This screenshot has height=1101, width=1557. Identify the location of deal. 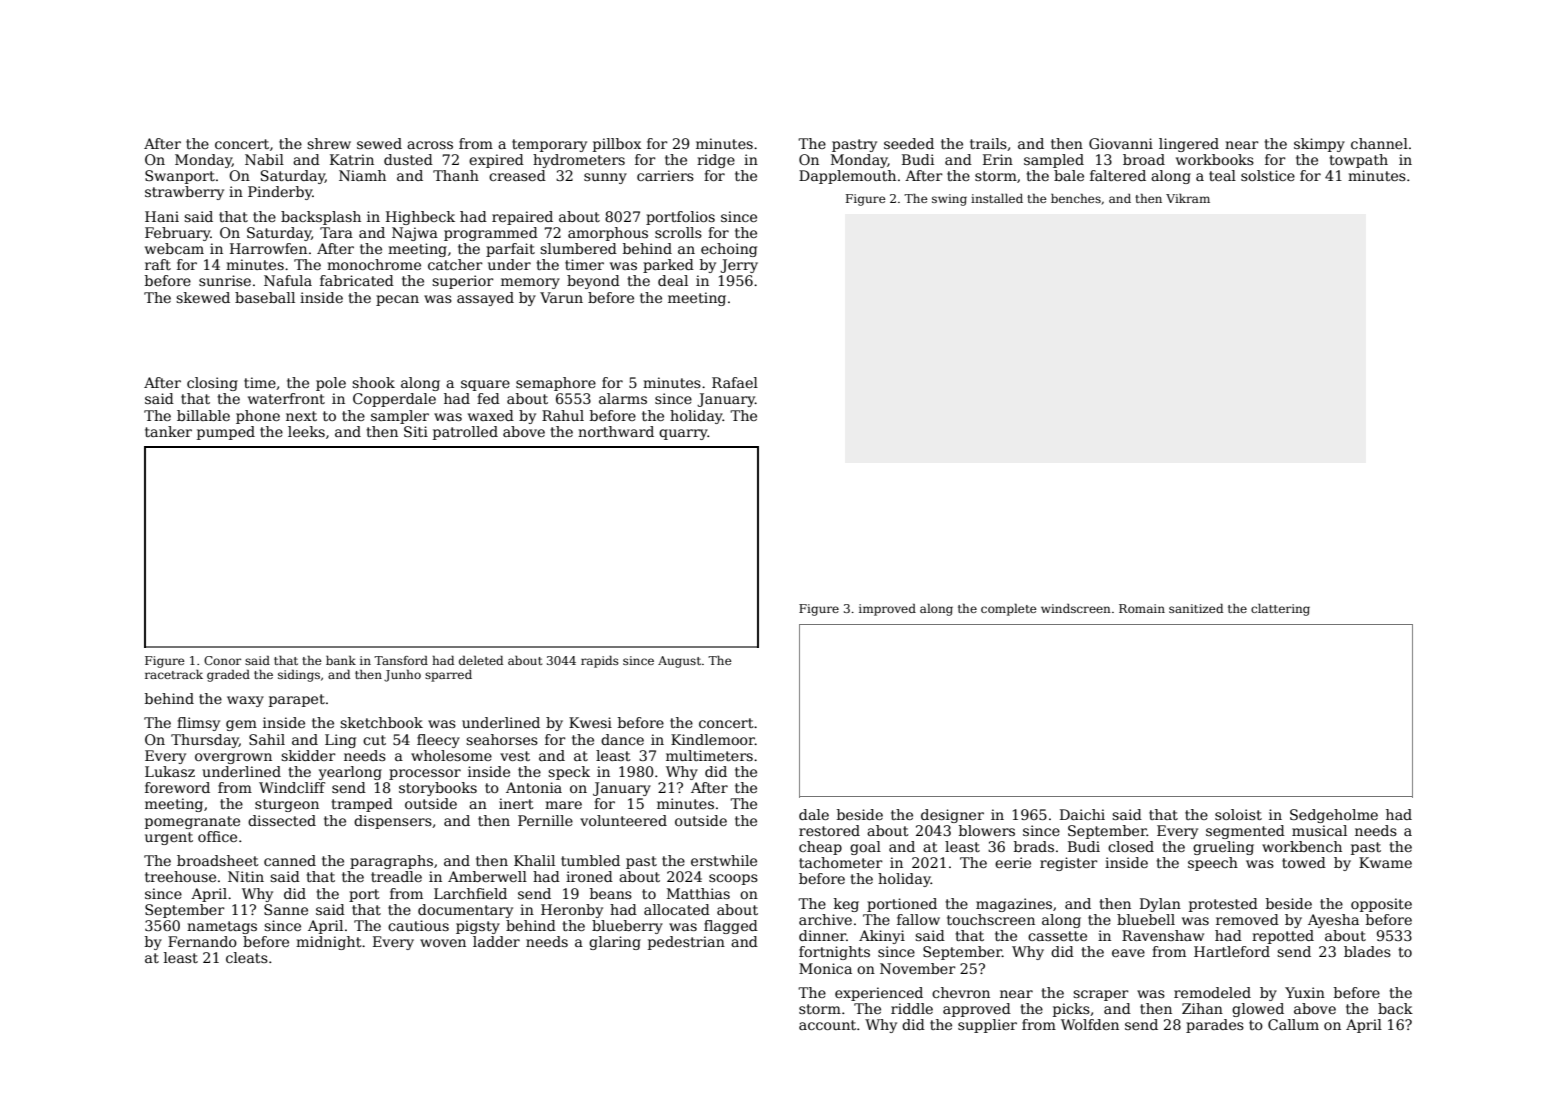
(673, 280).
